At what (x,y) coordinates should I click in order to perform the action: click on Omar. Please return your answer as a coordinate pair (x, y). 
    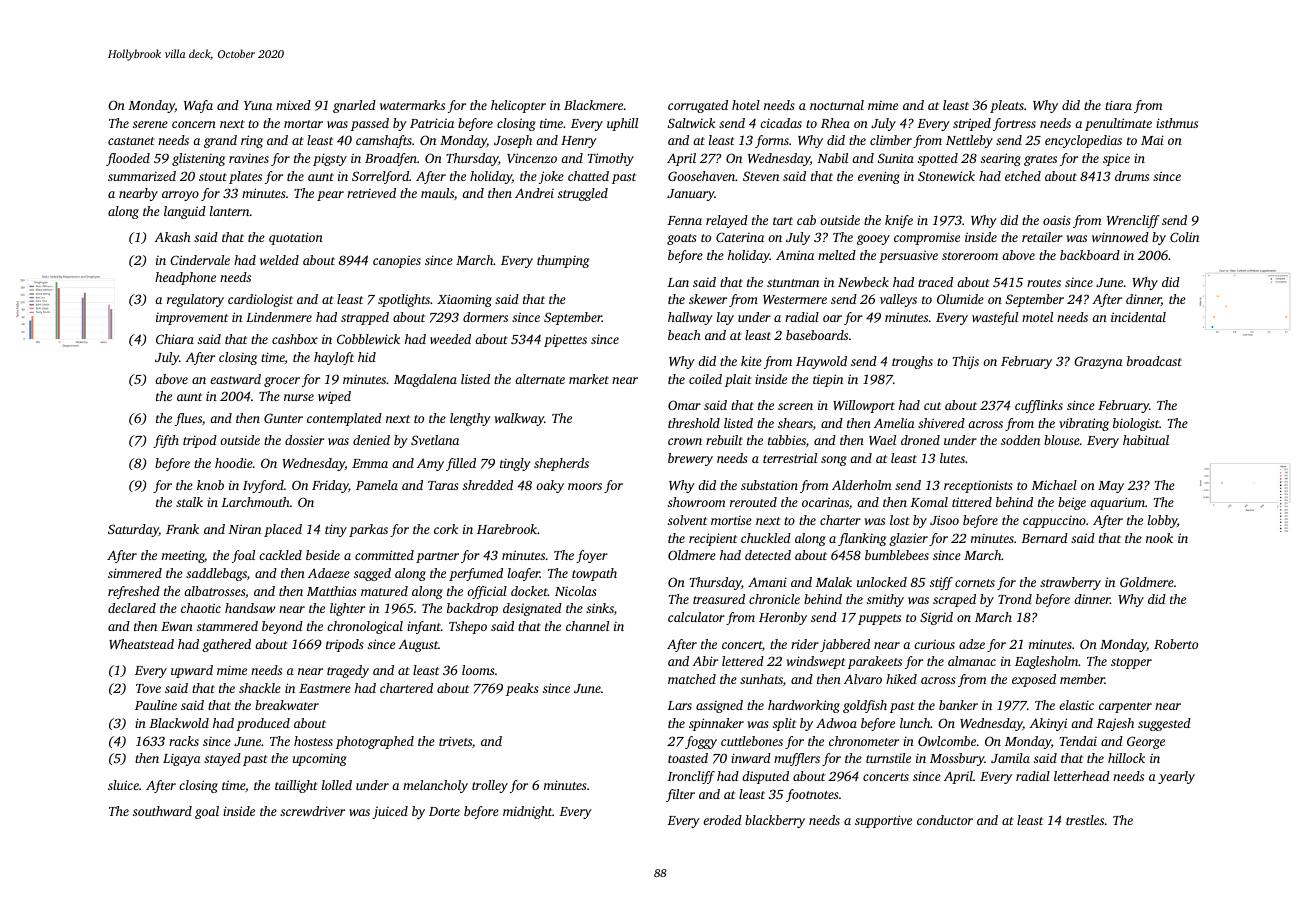
    Looking at the image, I should click on (684, 405).
